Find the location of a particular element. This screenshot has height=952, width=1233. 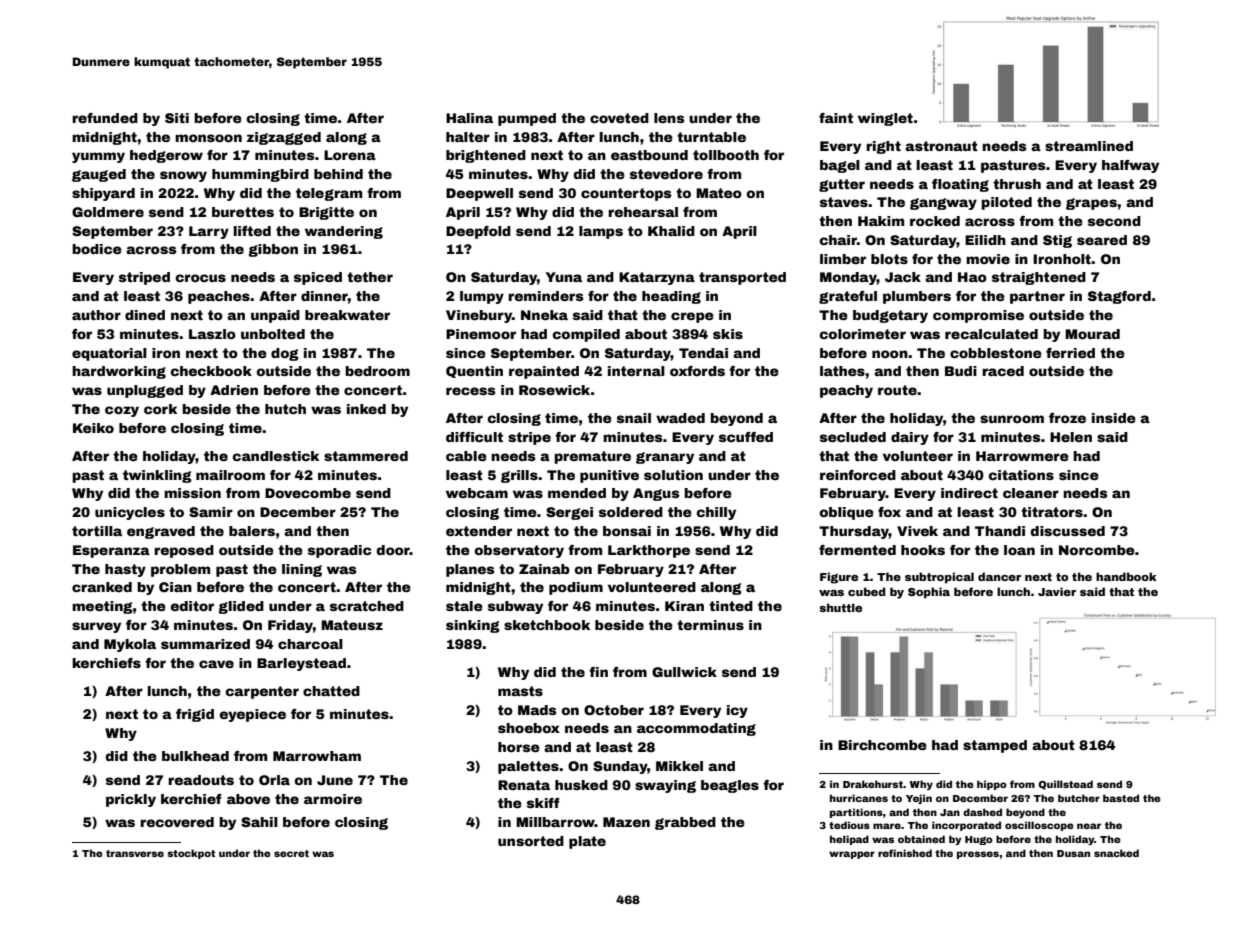

meeting is located at coordinates (102, 607).
